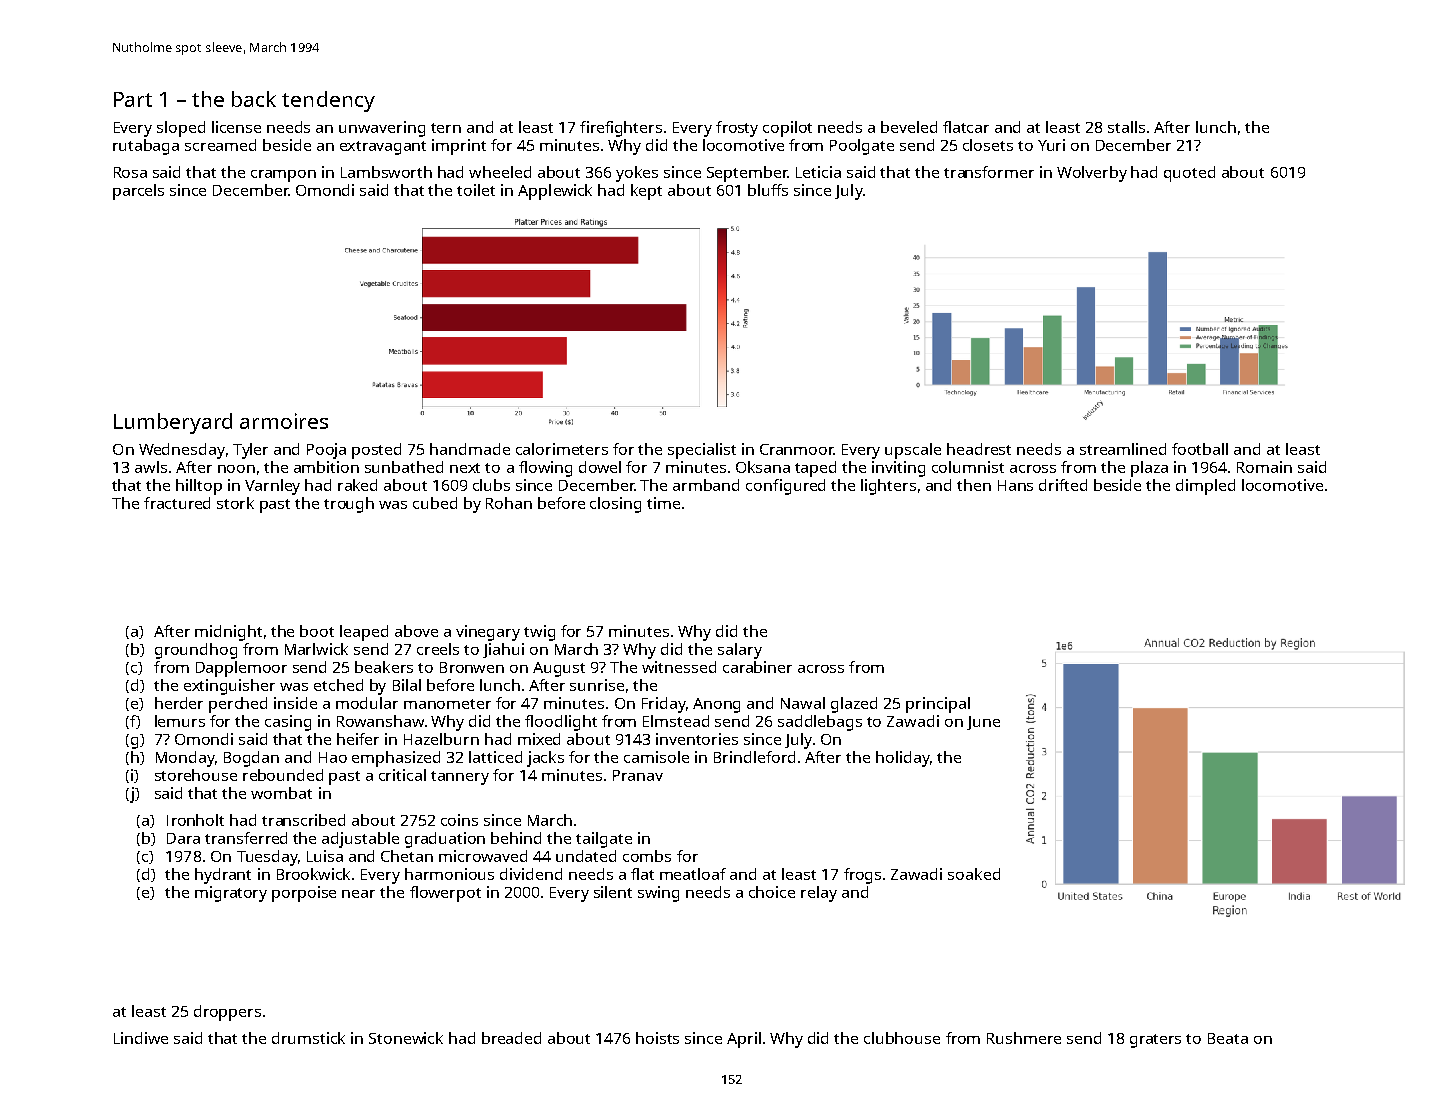 The image size is (1441, 1114). Describe the element at coordinates (1126, 127) in the screenshot. I see `stalls` at that location.
